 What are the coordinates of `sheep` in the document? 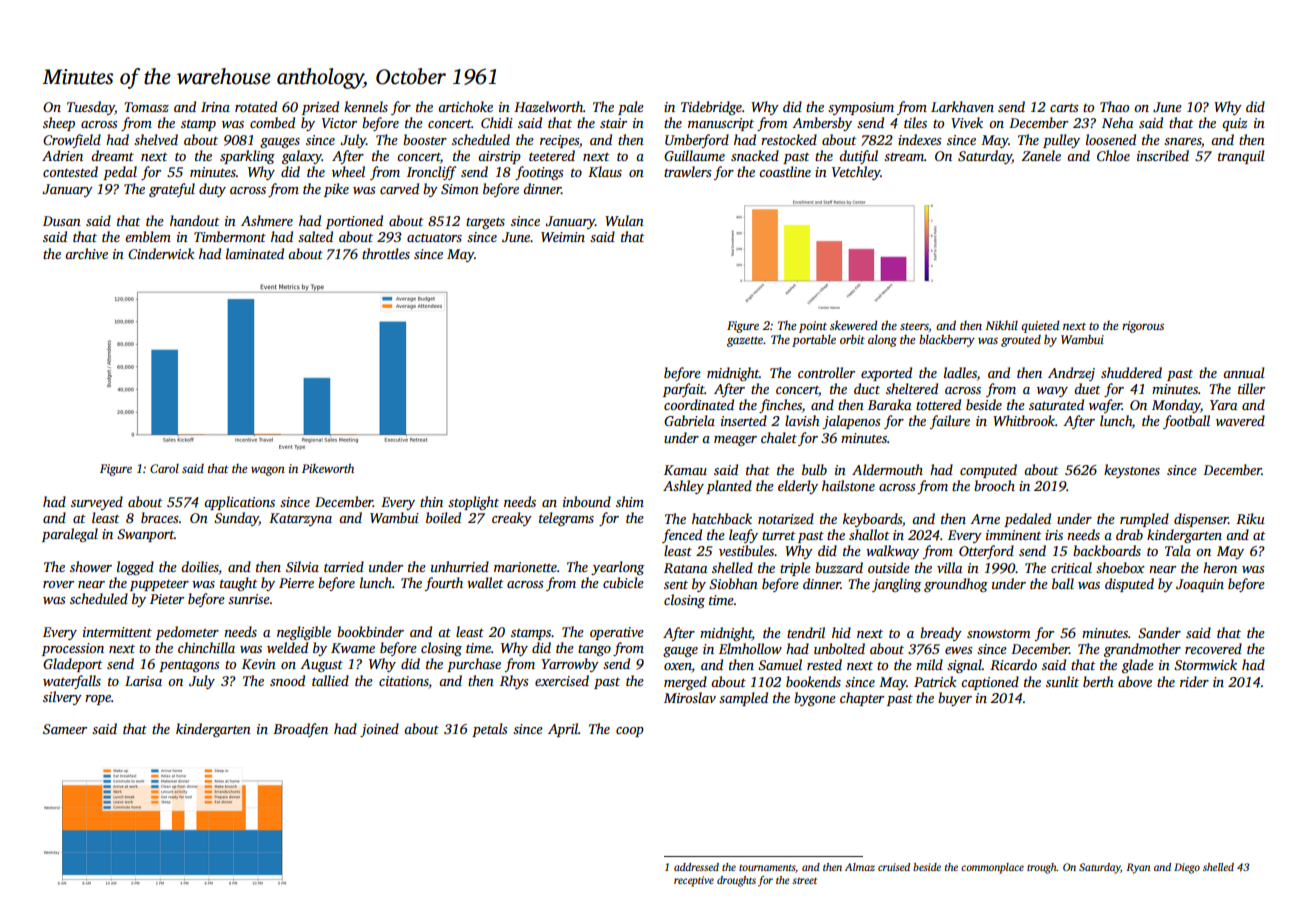 It's located at (59, 124).
